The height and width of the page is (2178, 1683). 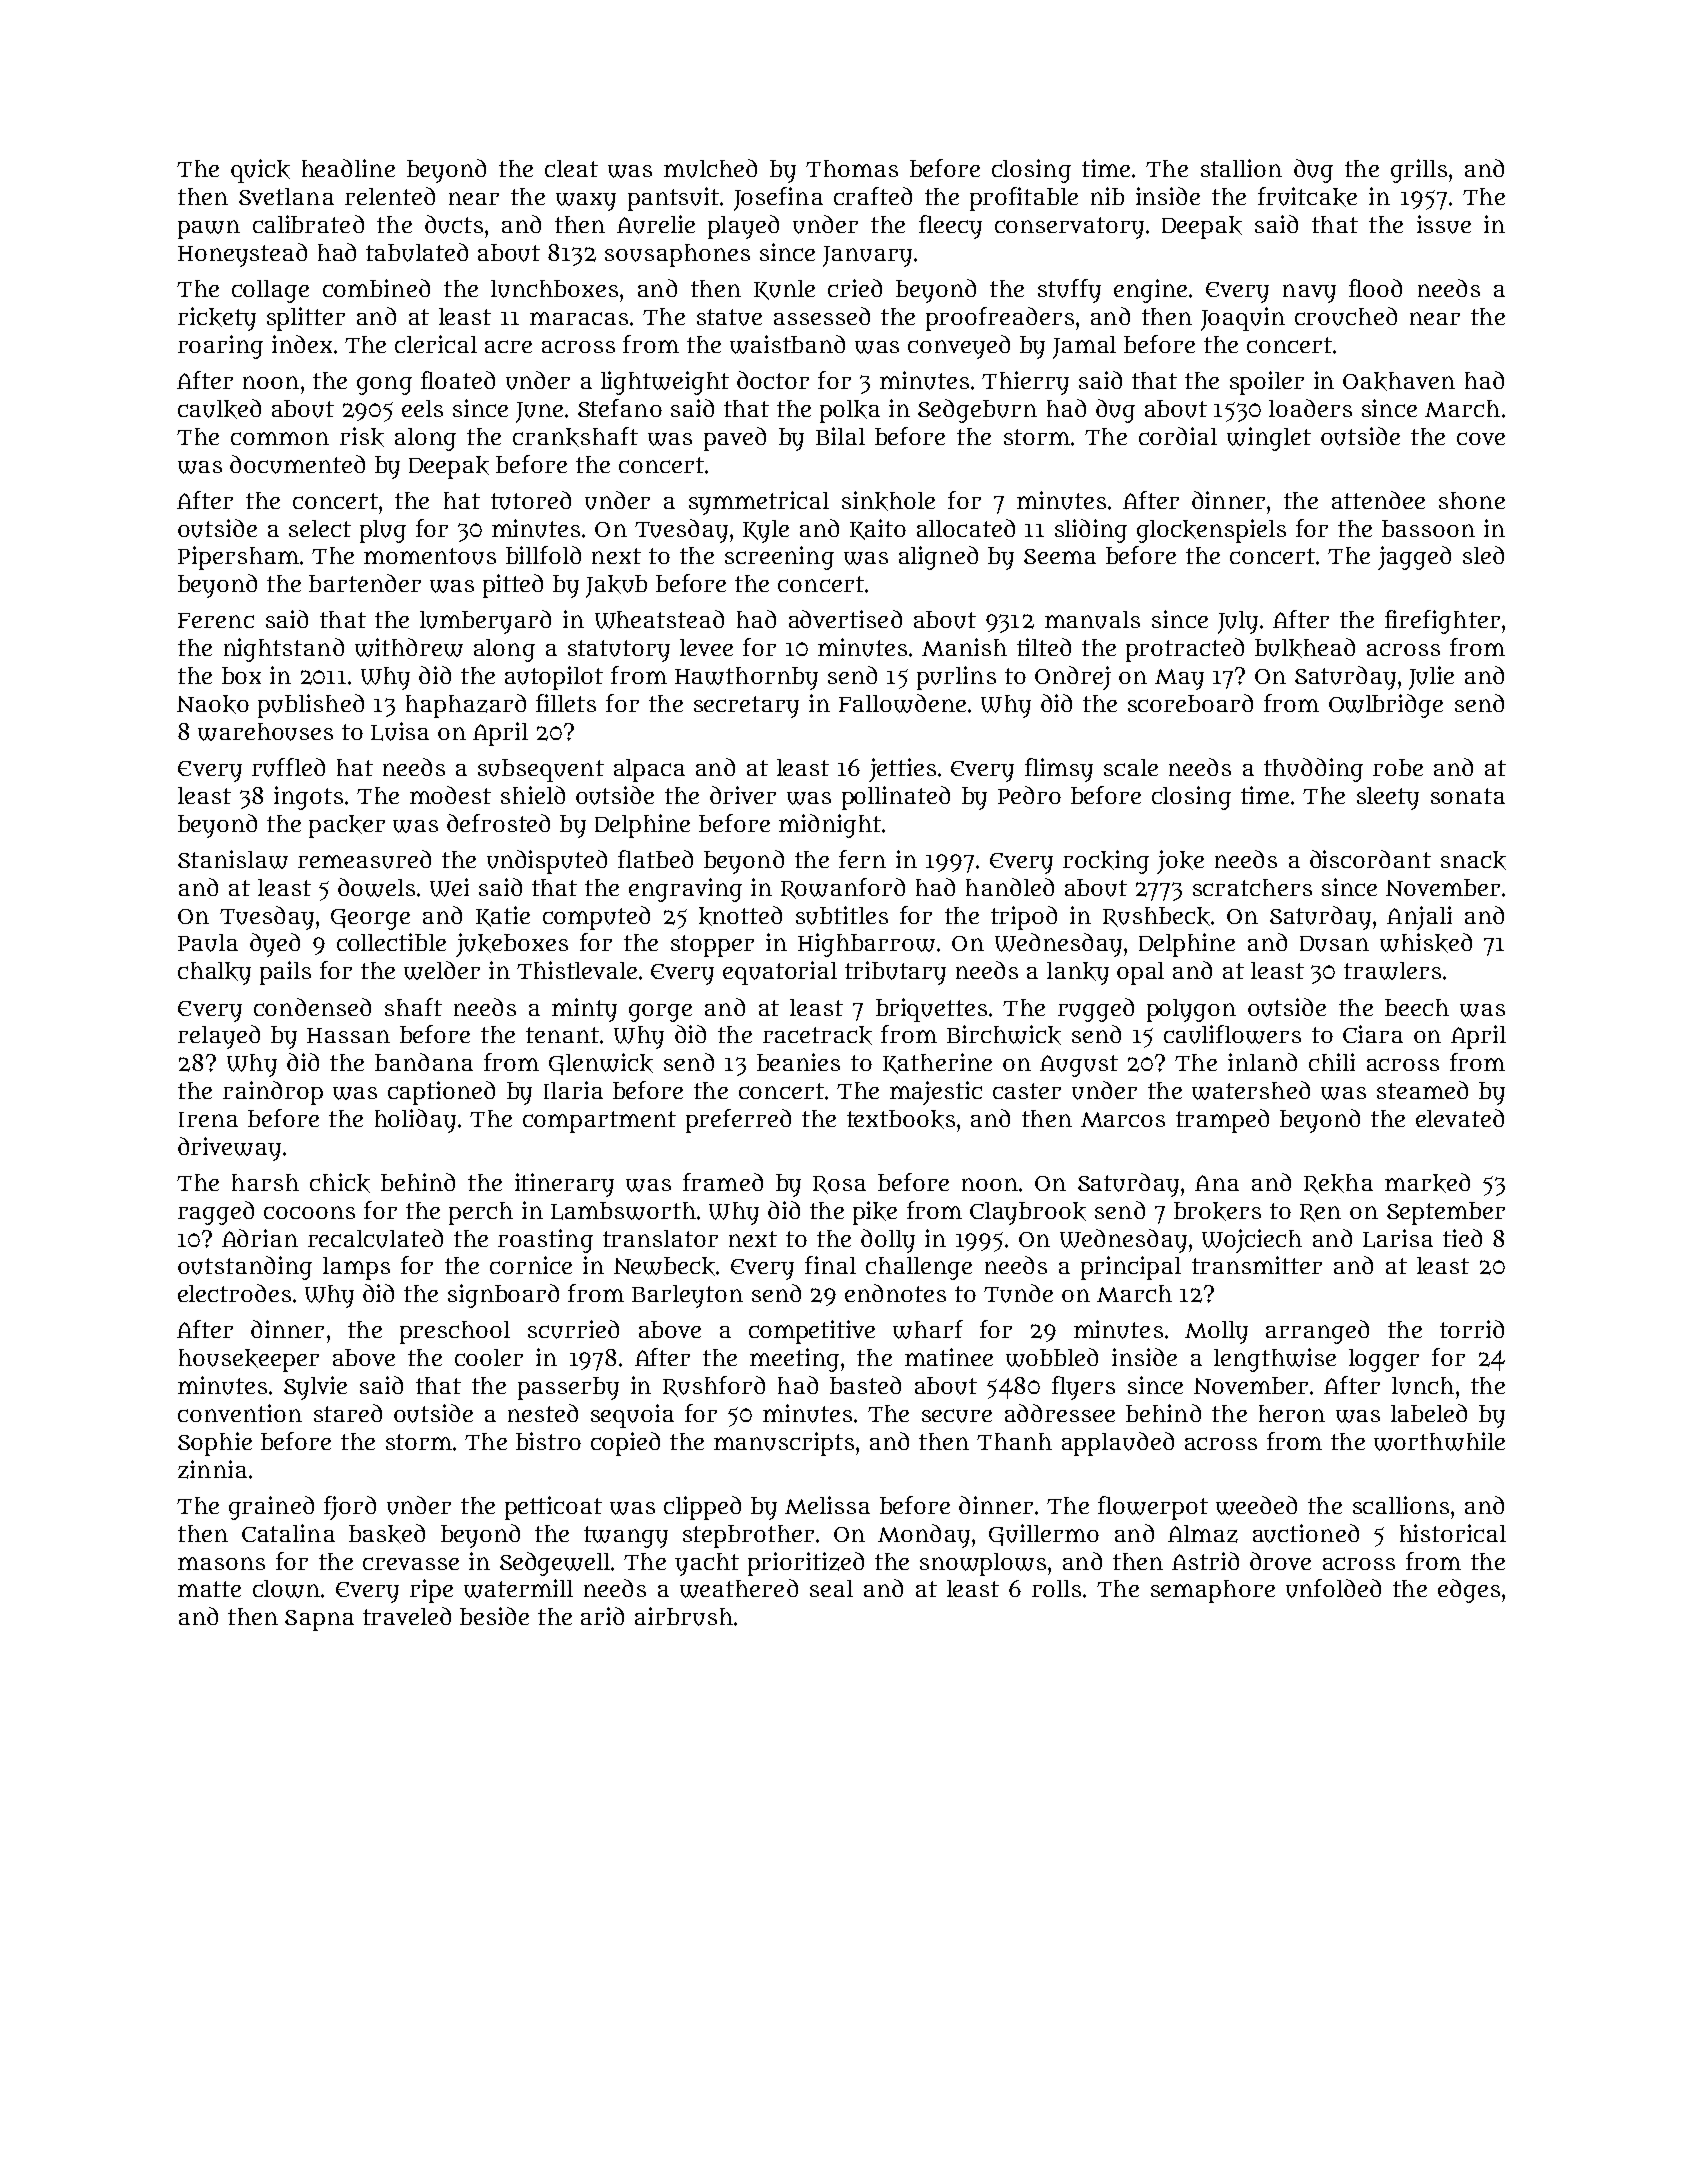 I want to click on relented, so click(x=390, y=196).
